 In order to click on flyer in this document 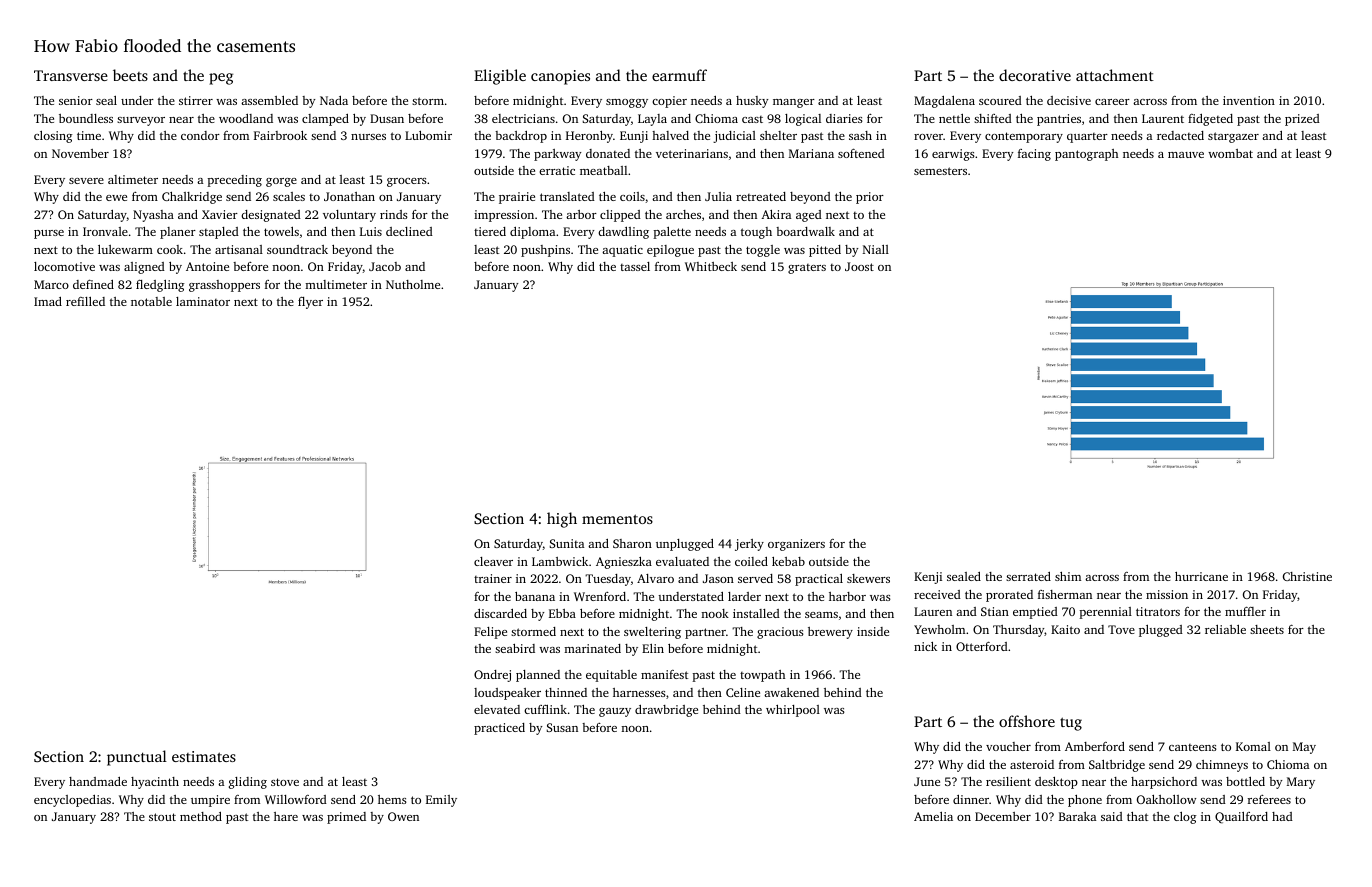, I will do `click(310, 303)`.
